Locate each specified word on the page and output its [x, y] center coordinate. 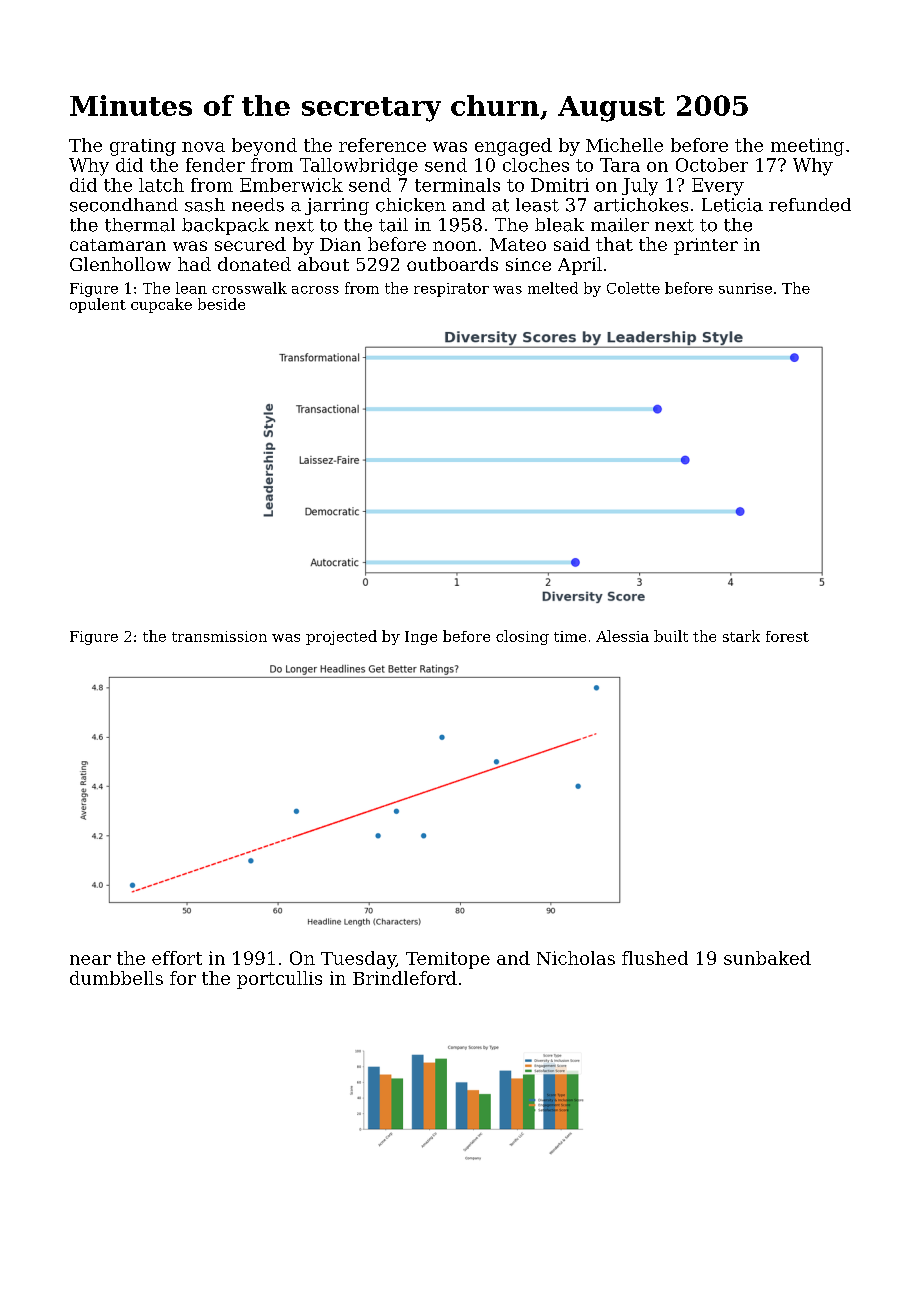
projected [341, 637]
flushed [655, 958]
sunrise [745, 288]
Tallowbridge [359, 167]
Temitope [448, 960]
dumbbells [116, 978]
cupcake [161, 305]
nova [203, 147]
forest [787, 636]
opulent [98, 305]
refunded [810, 205]
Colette [633, 288]
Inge [421, 638]
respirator [451, 290]
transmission [219, 636]
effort [177, 958]
